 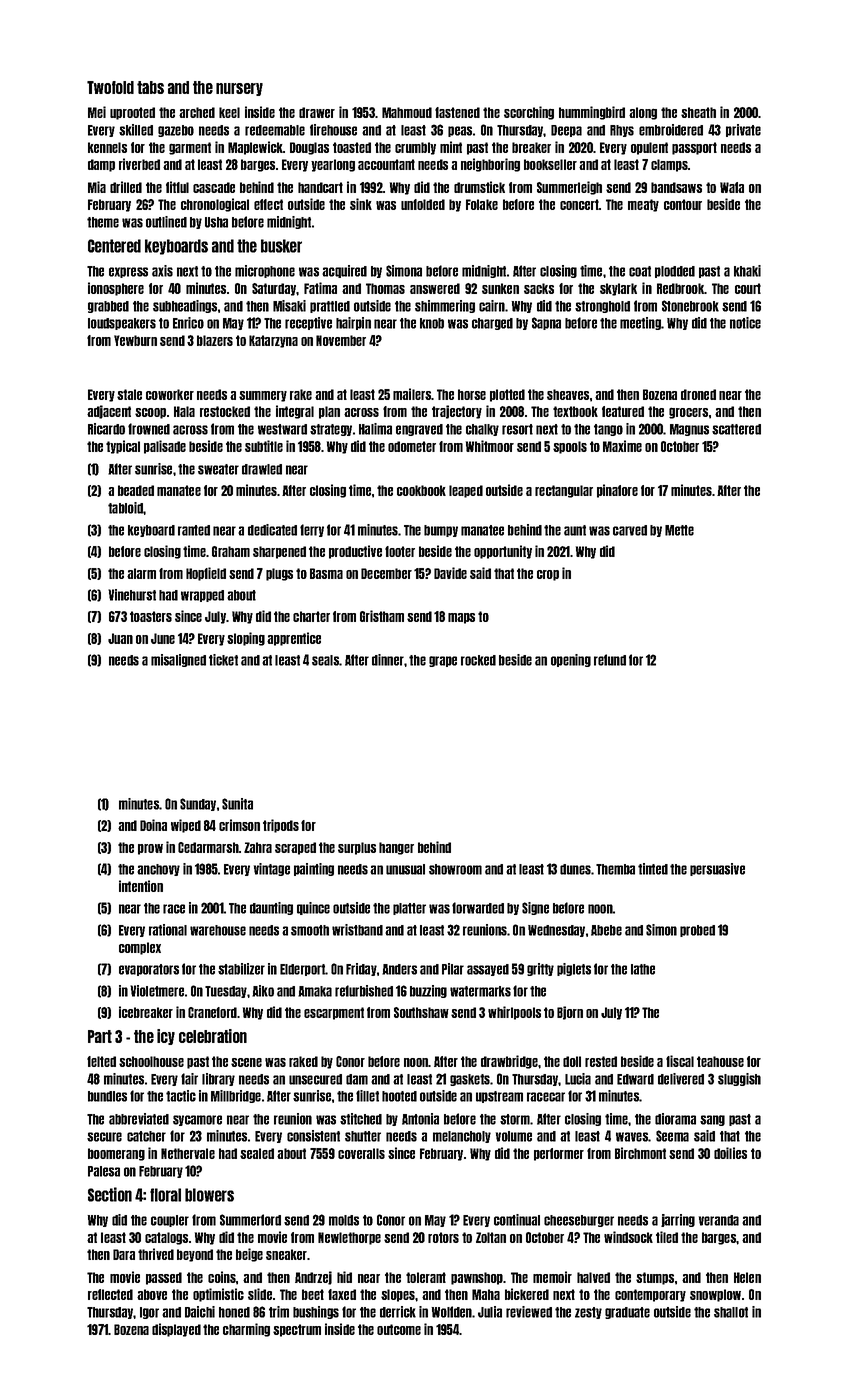 What do you see at coordinates (610, 660) in the image?
I see `refund` at bounding box center [610, 660].
